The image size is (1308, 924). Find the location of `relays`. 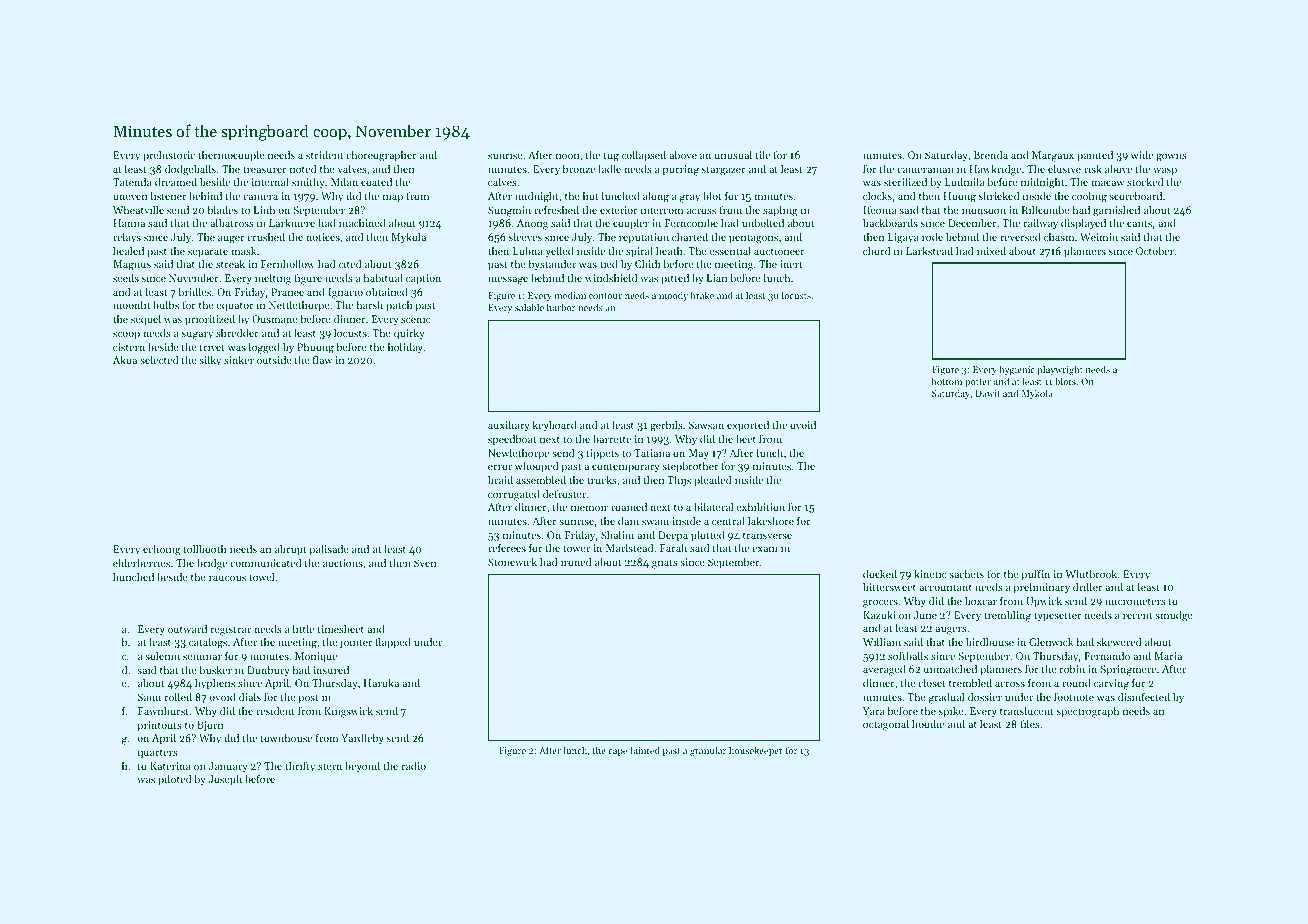

relays is located at coordinates (127, 238).
